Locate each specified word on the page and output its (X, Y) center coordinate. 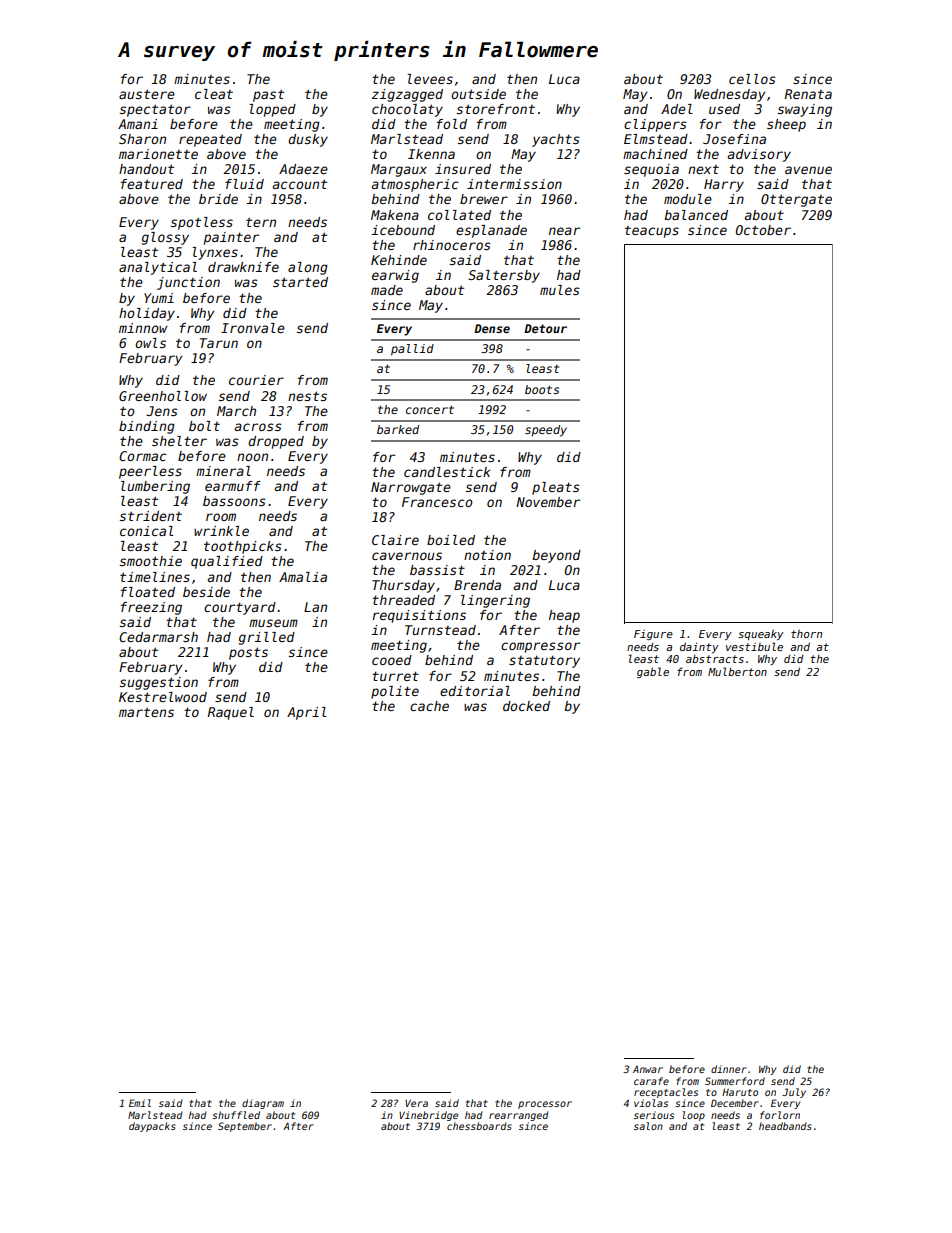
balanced (696, 215)
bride (218, 199)
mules (560, 290)
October (763, 230)
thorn (806, 634)
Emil (140, 1103)
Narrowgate (411, 488)
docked (526, 706)
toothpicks (243, 547)
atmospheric (415, 185)
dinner (729, 1069)
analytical (158, 268)
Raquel (231, 713)
